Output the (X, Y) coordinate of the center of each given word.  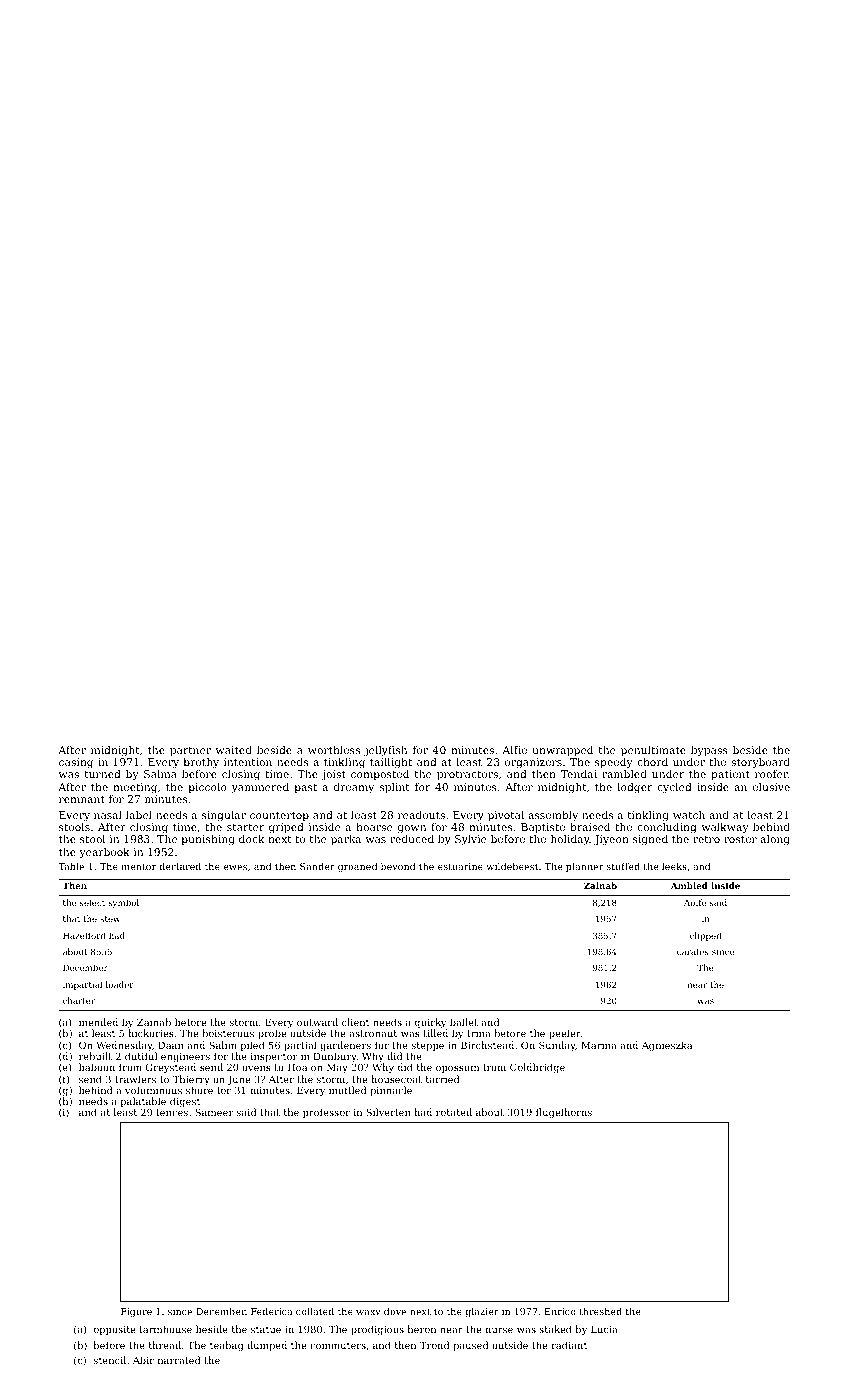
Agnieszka (667, 1046)
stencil (110, 1360)
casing (76, 763)
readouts (421, 815)
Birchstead (487, 1045)
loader (119, 984)
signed (650, 840)
